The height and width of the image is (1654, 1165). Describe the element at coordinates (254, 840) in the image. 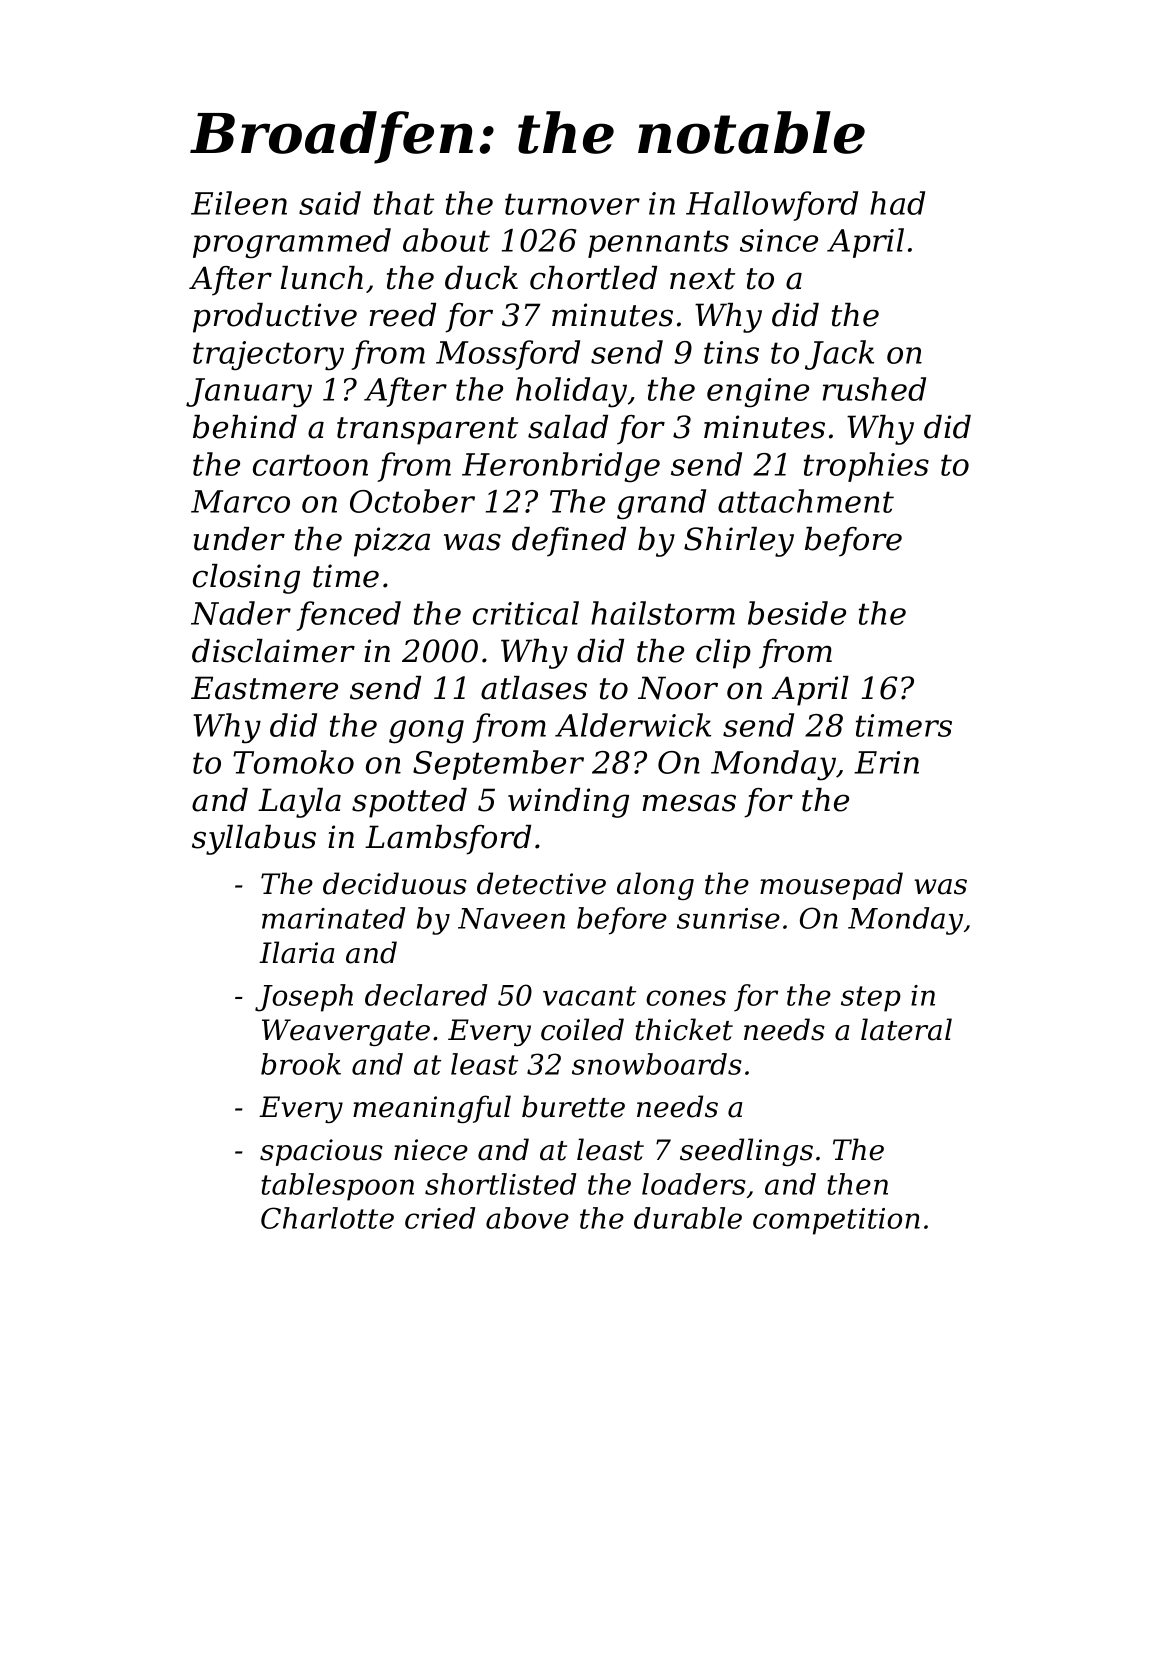

I see `syllabus` at that location.
